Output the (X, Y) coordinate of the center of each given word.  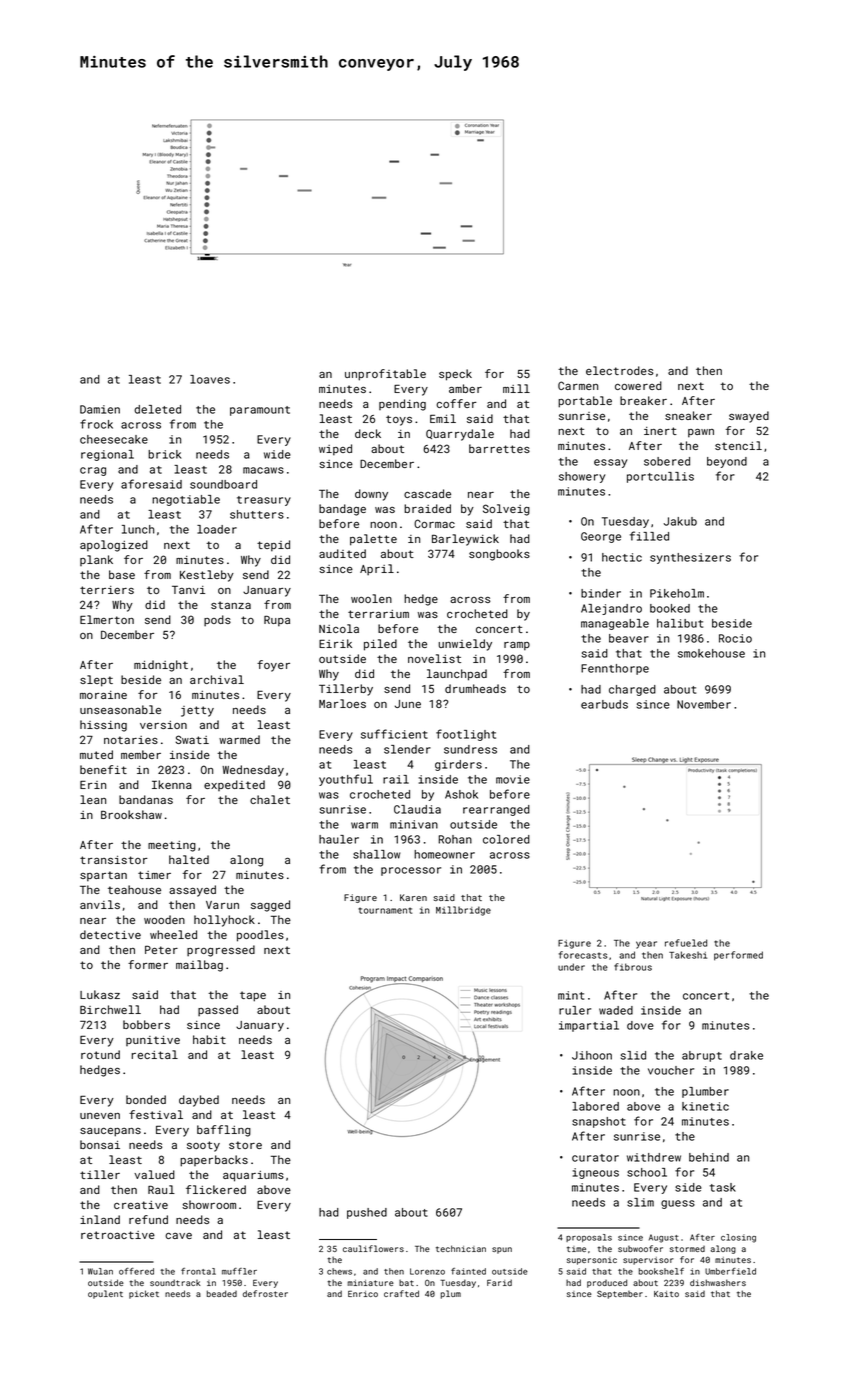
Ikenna (172, 784)
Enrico (363, 1294)
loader (217, 529)
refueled (686, 943)
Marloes (342, 703)
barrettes (499, 448)
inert (660, 431)
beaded (222, 1293)
